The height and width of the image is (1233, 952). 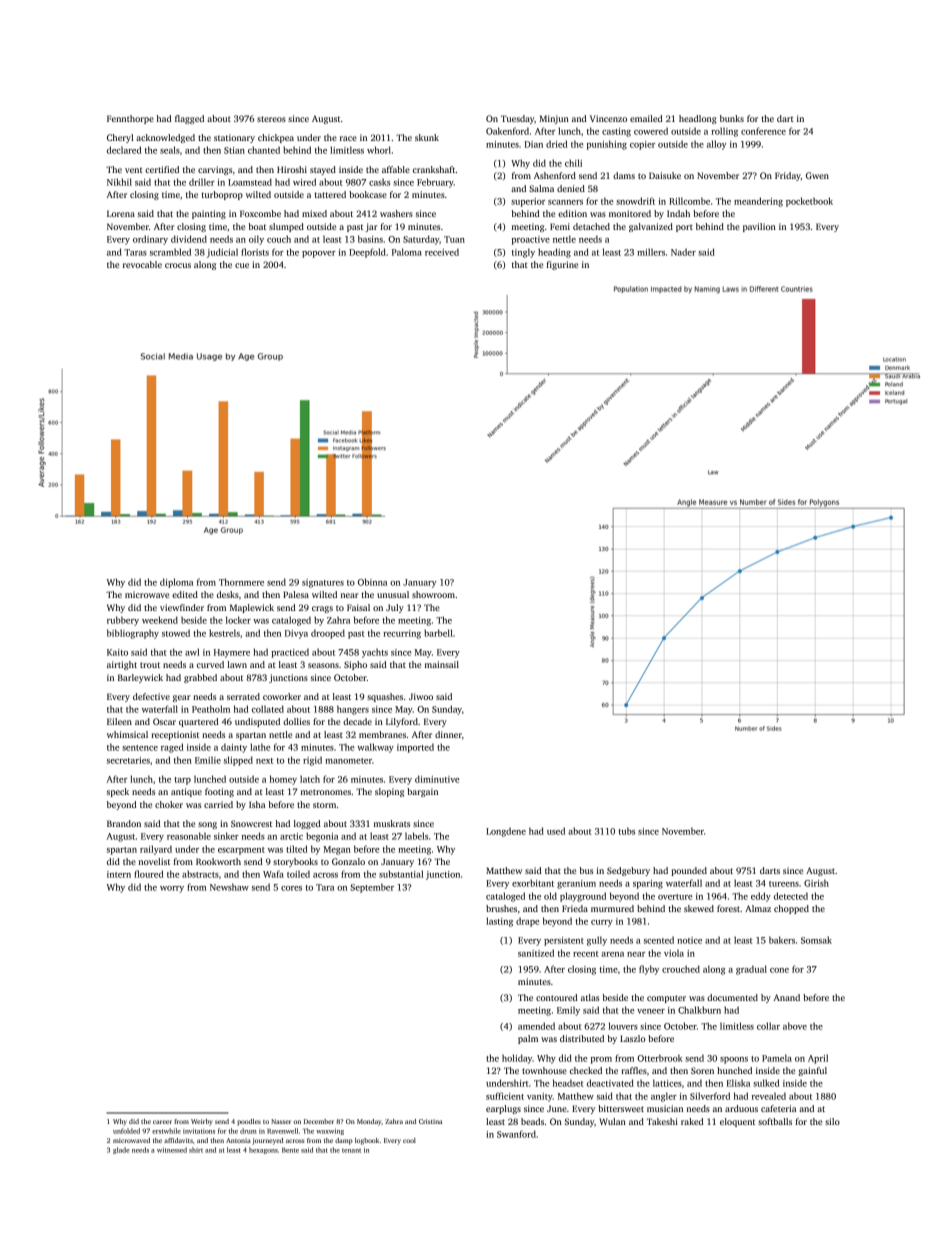 What do you see at coordinates (737, 1122) in the image?
I see `eloquent` at bounding box center [737, 1122].
